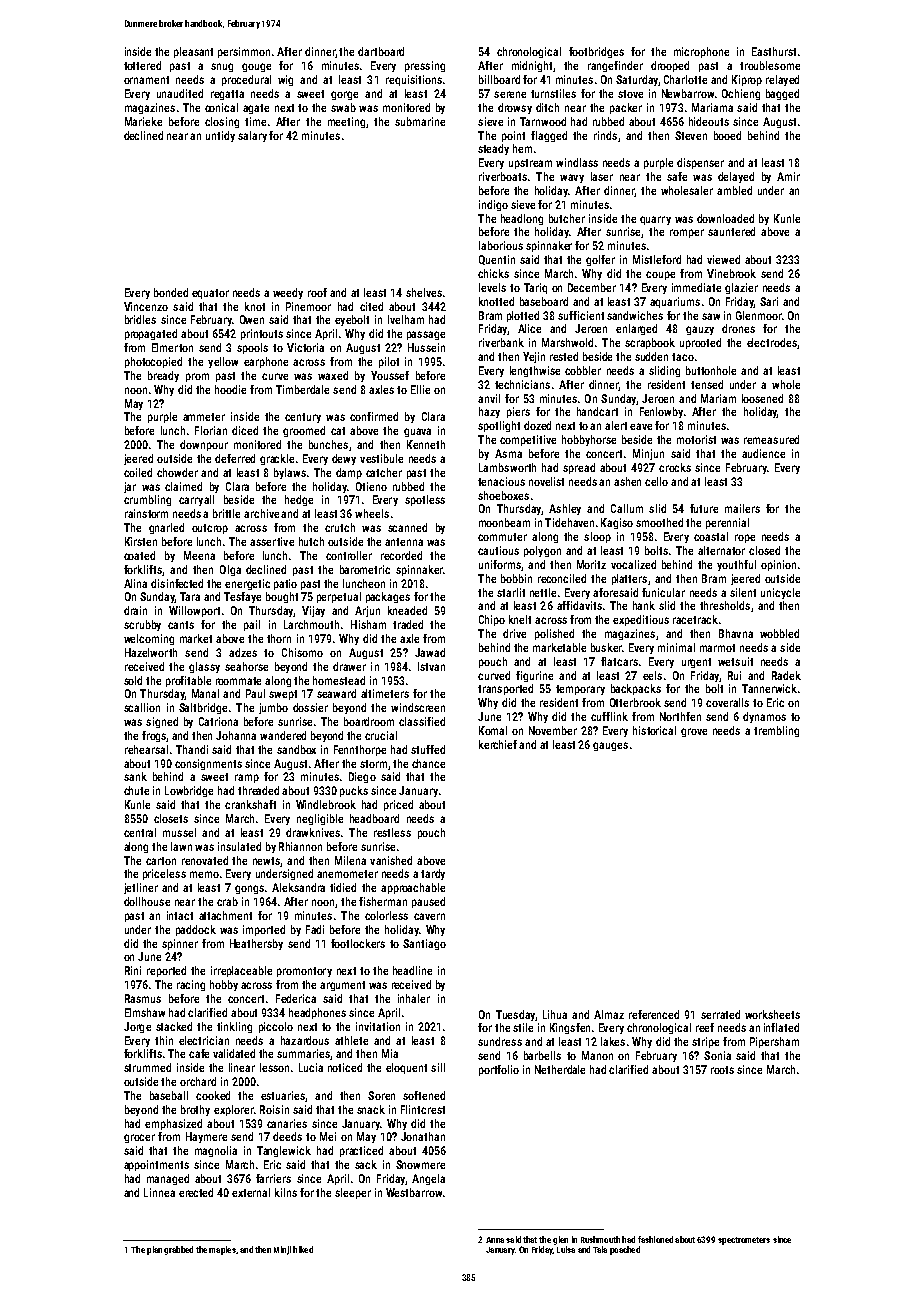 The width and height of the screenshot is (924, 1308). I want to click on Marieke, so click(143, 121).
